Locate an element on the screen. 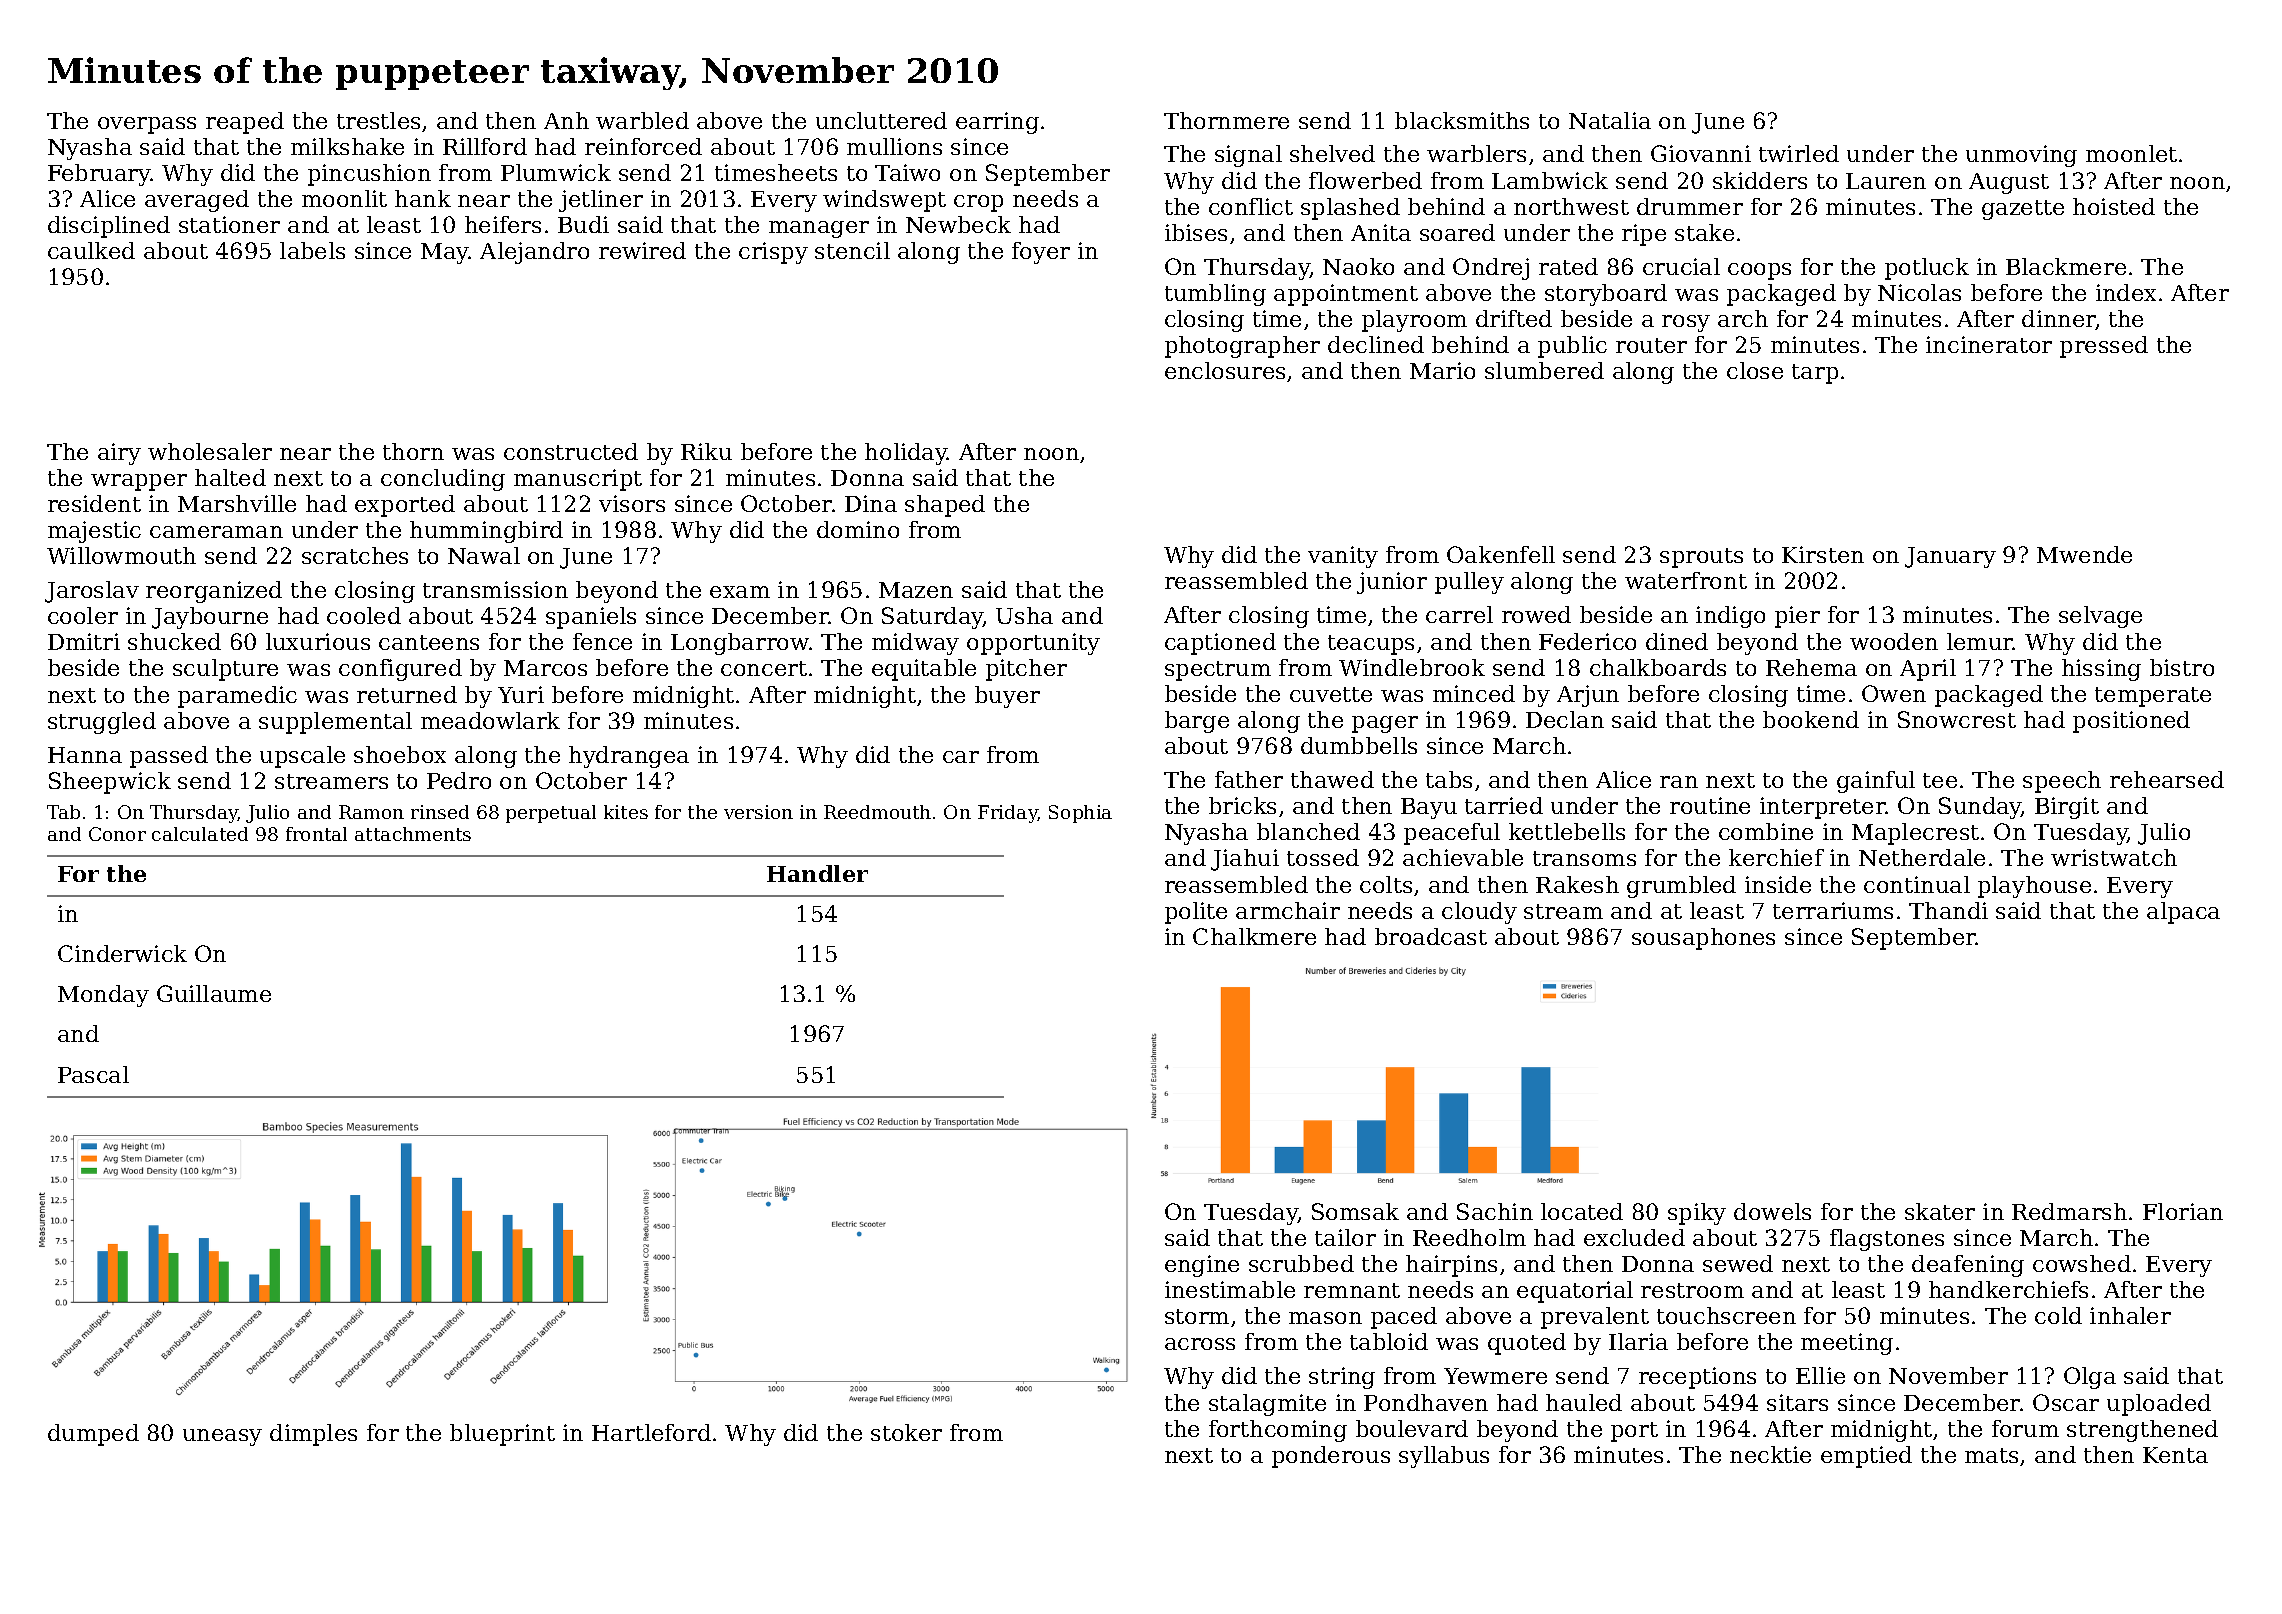 The height and width of the screenshot is (1614, 2282). holiday is located at coordinates (906, 454).
